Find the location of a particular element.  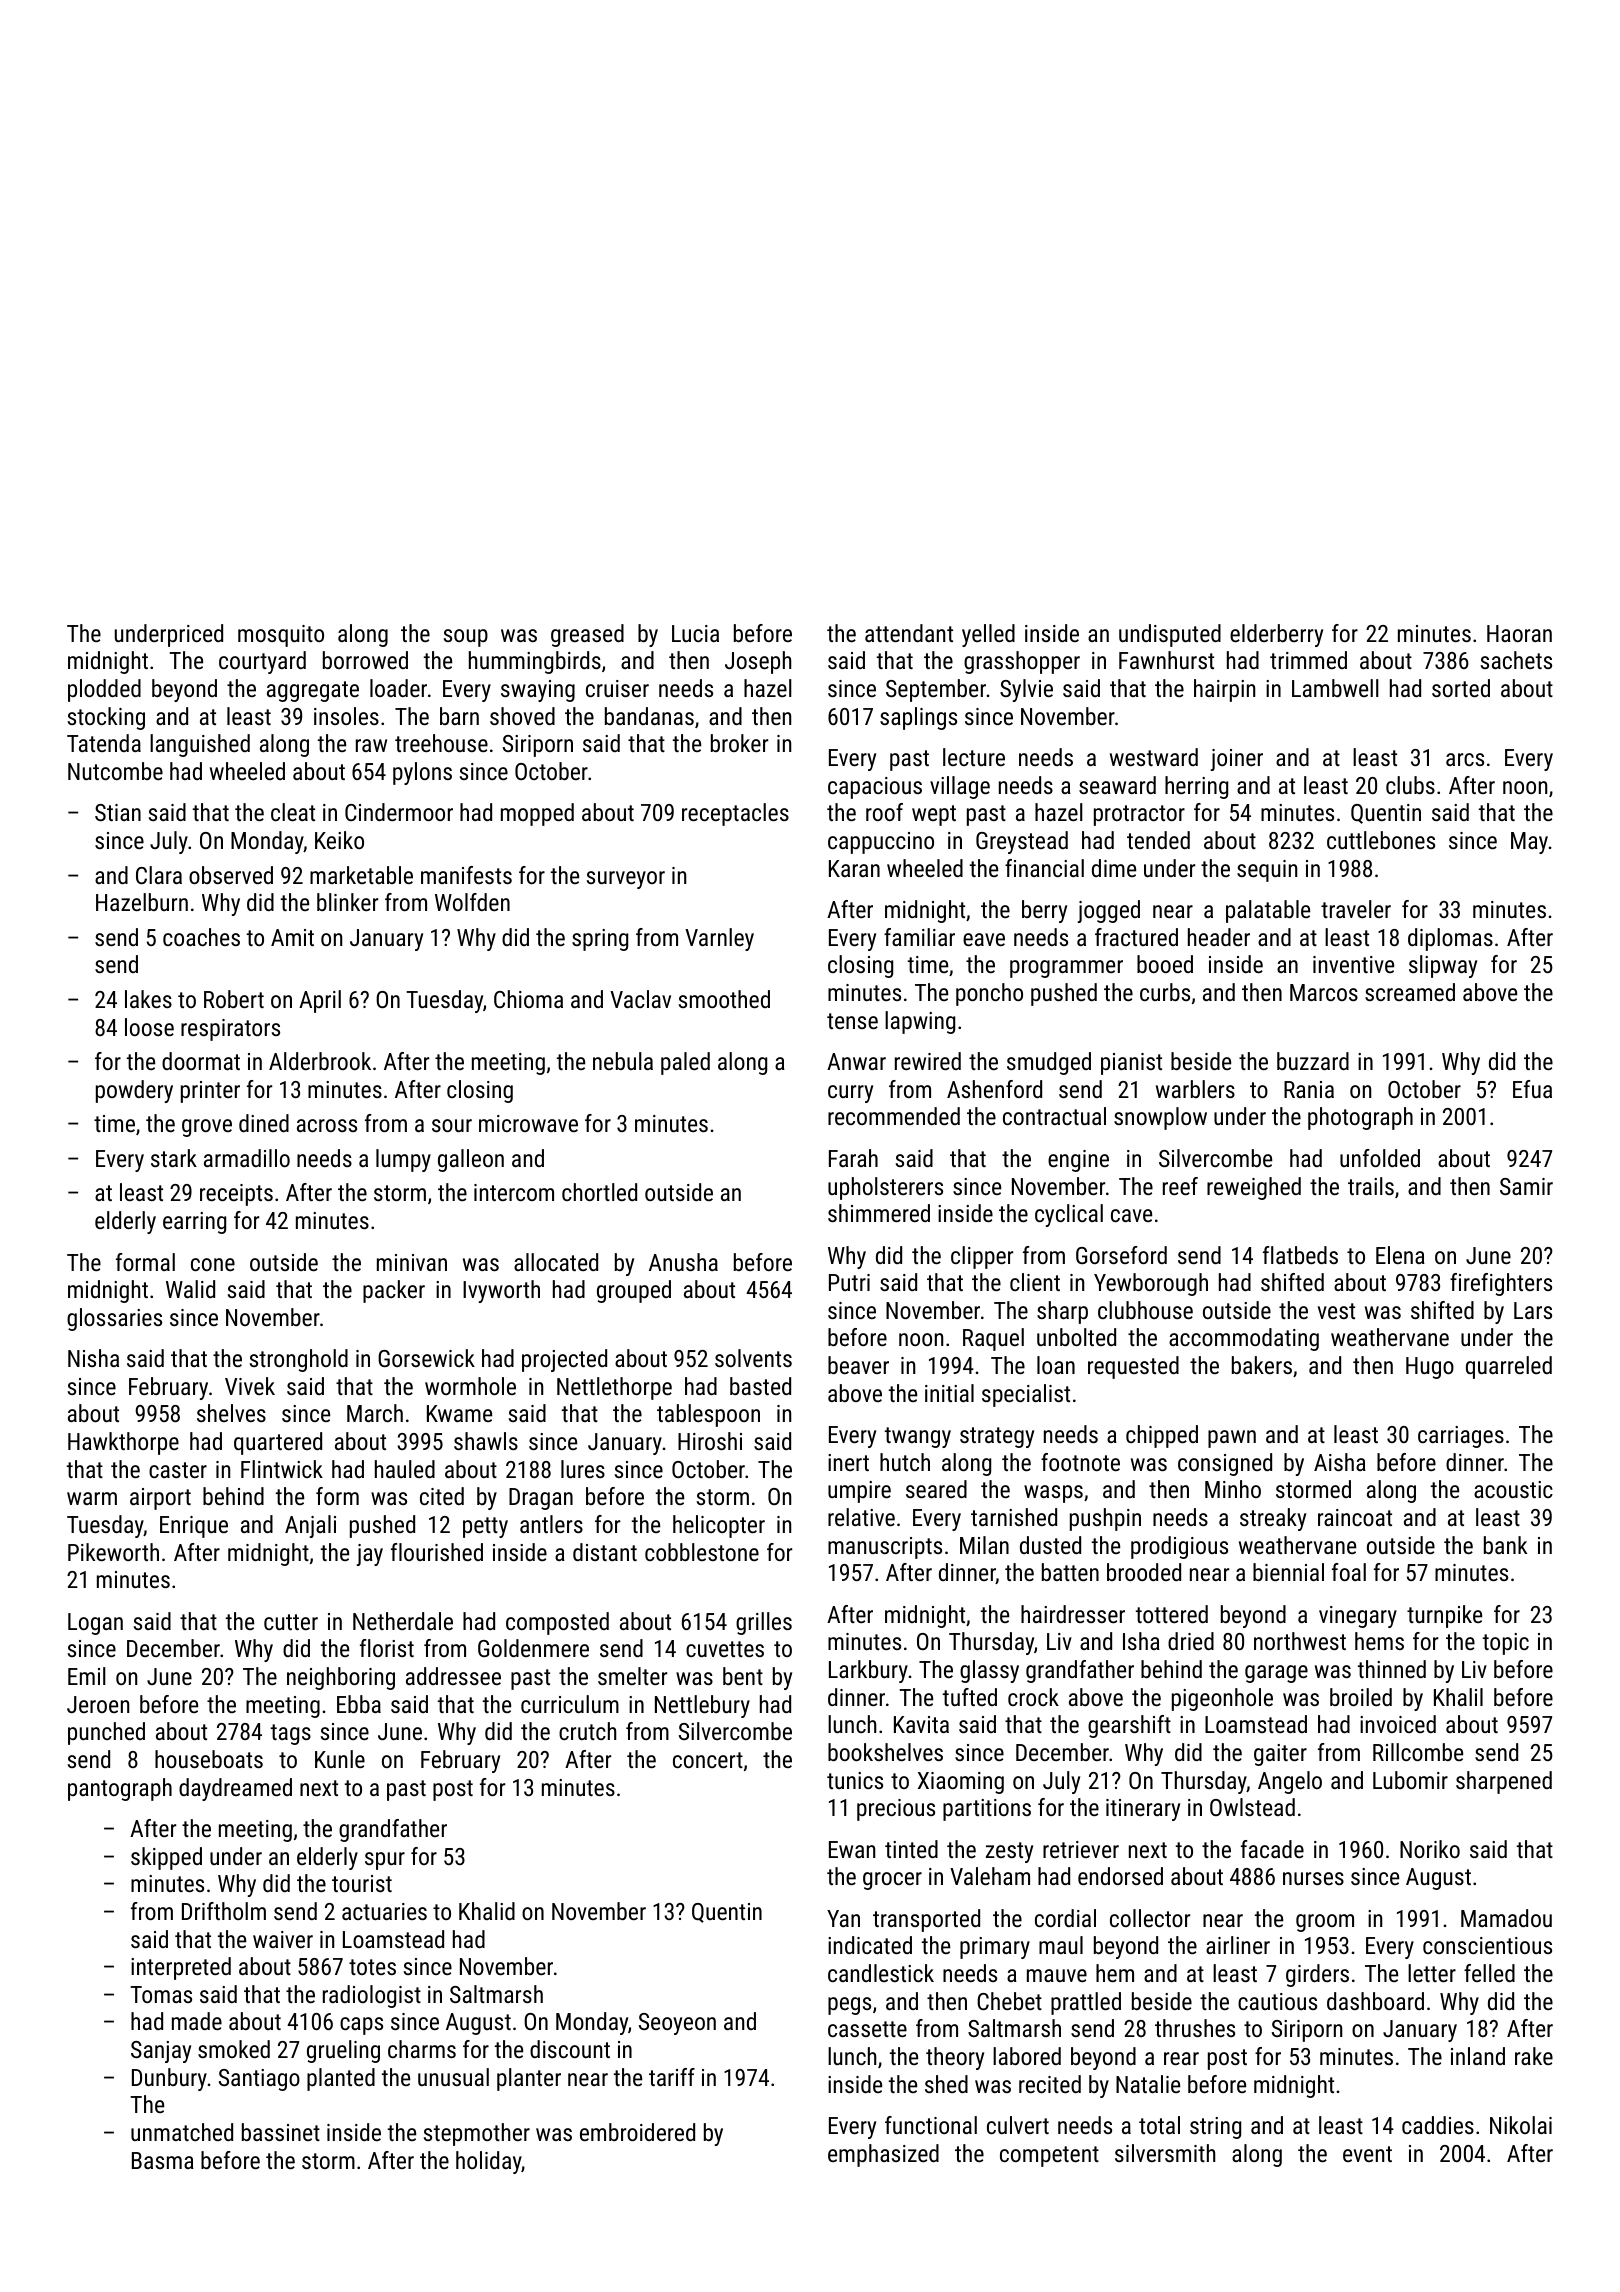

glossaries is located at coordinates (114, 1319).
